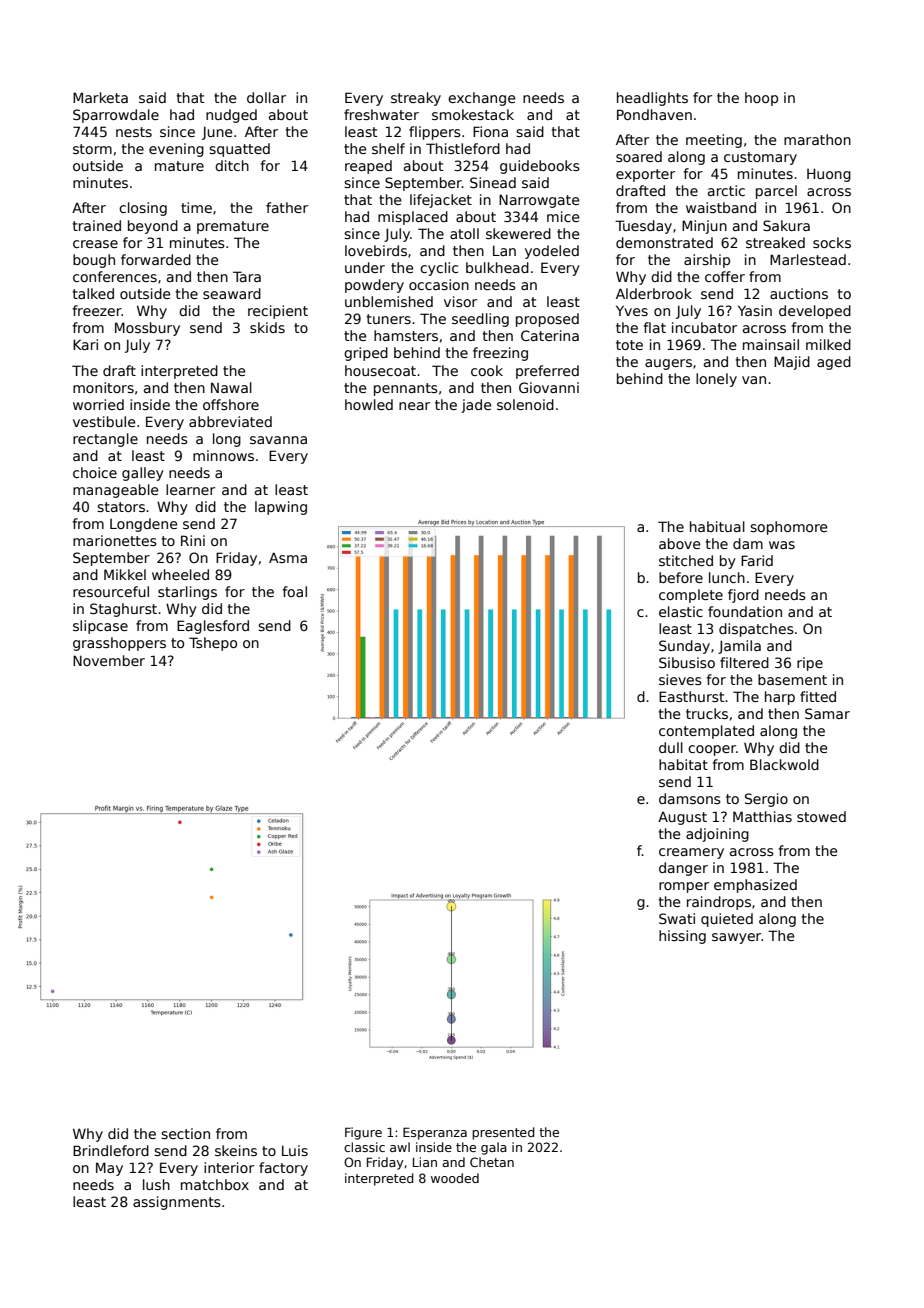 This screenshot has height=1308, width=924. What do you see at coordinates (185, 1133) in the screenshot?
I see `section` at bounding box center [185, 1133].
